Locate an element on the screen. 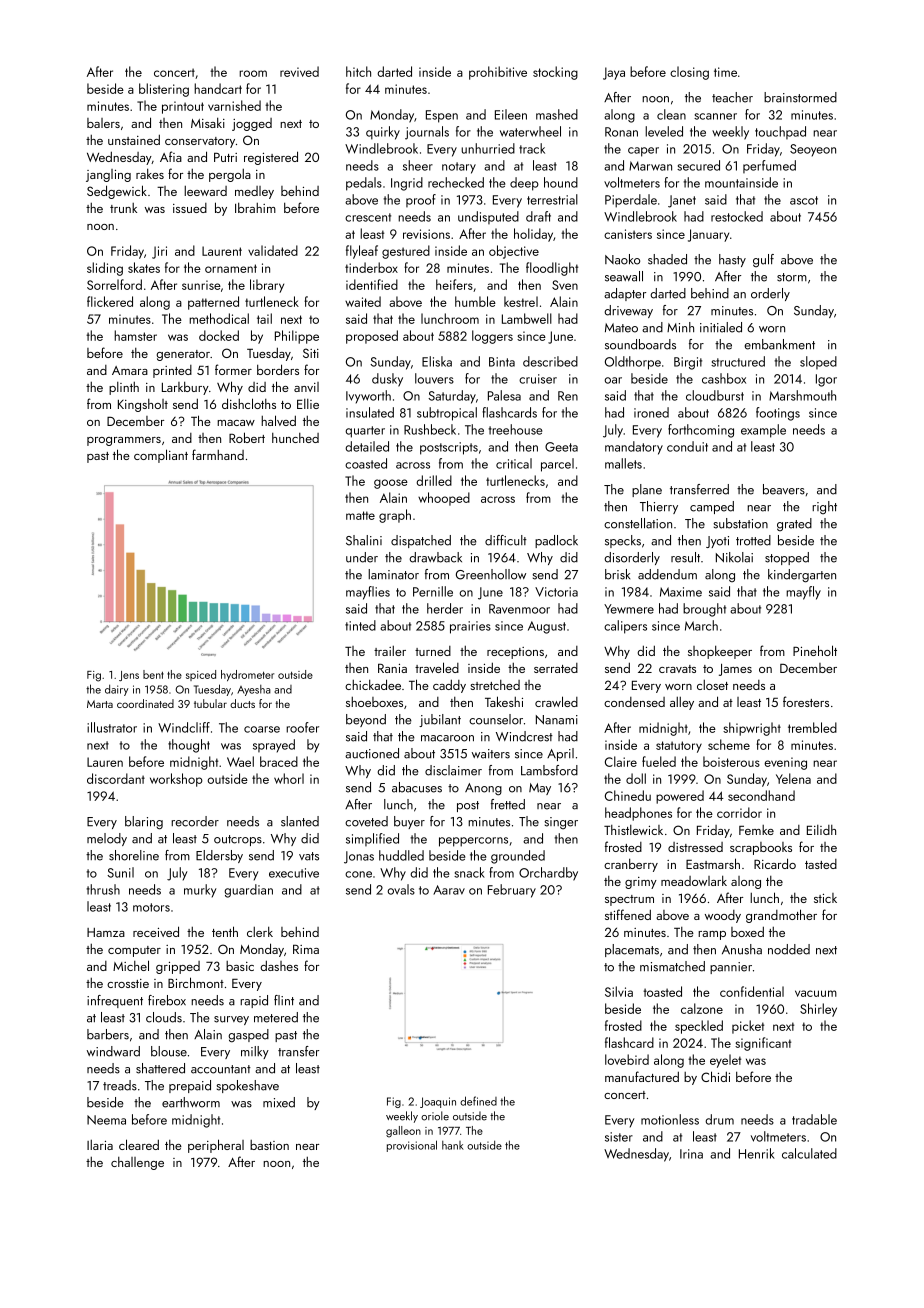 The image size is (924, 1308). Joaquin is located at coordinates (438, 1102).
